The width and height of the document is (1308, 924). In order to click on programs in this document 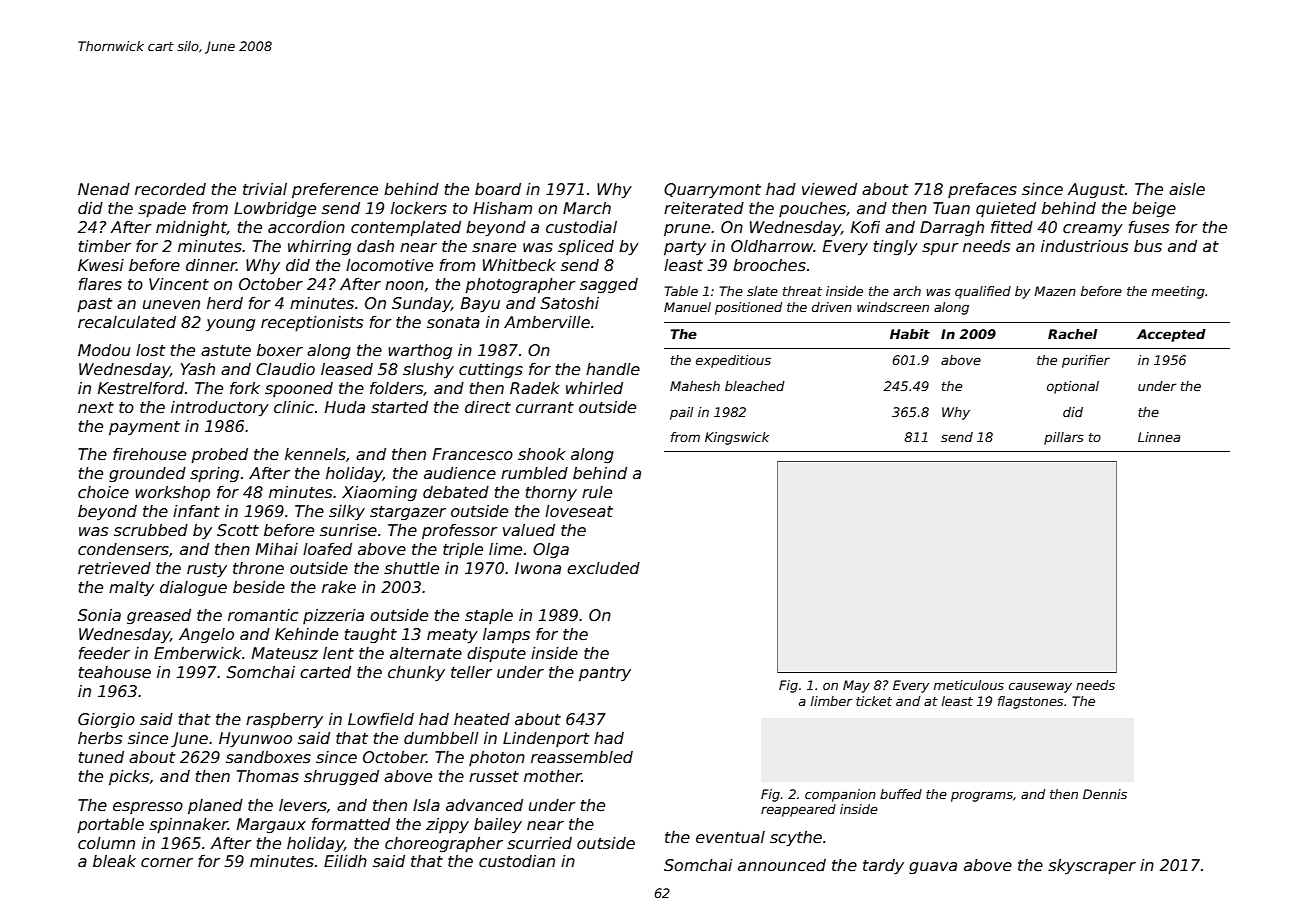, I will do `click(982, 797)`.
